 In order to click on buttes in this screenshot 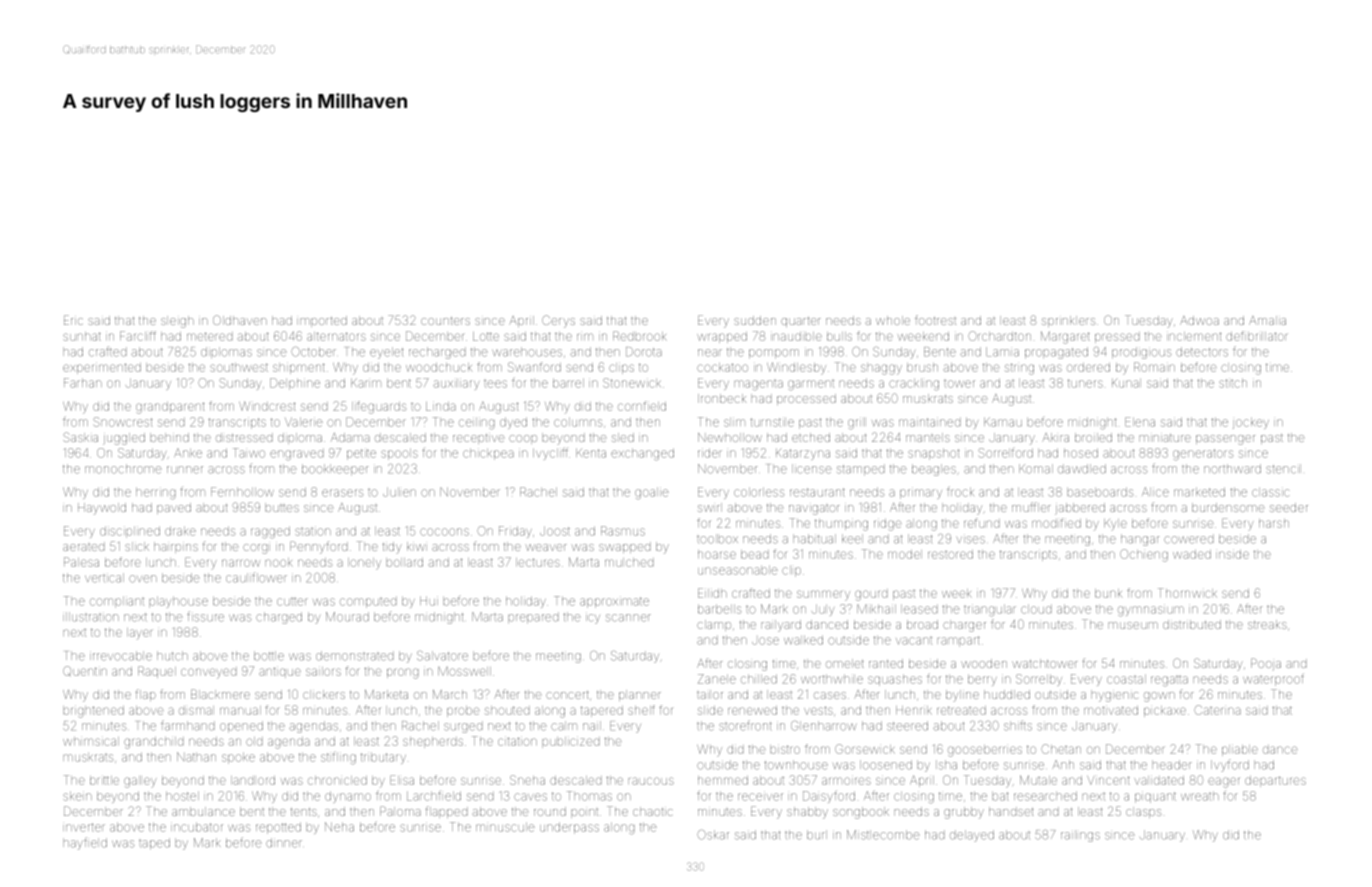, I will do `click(282, 507)`.
